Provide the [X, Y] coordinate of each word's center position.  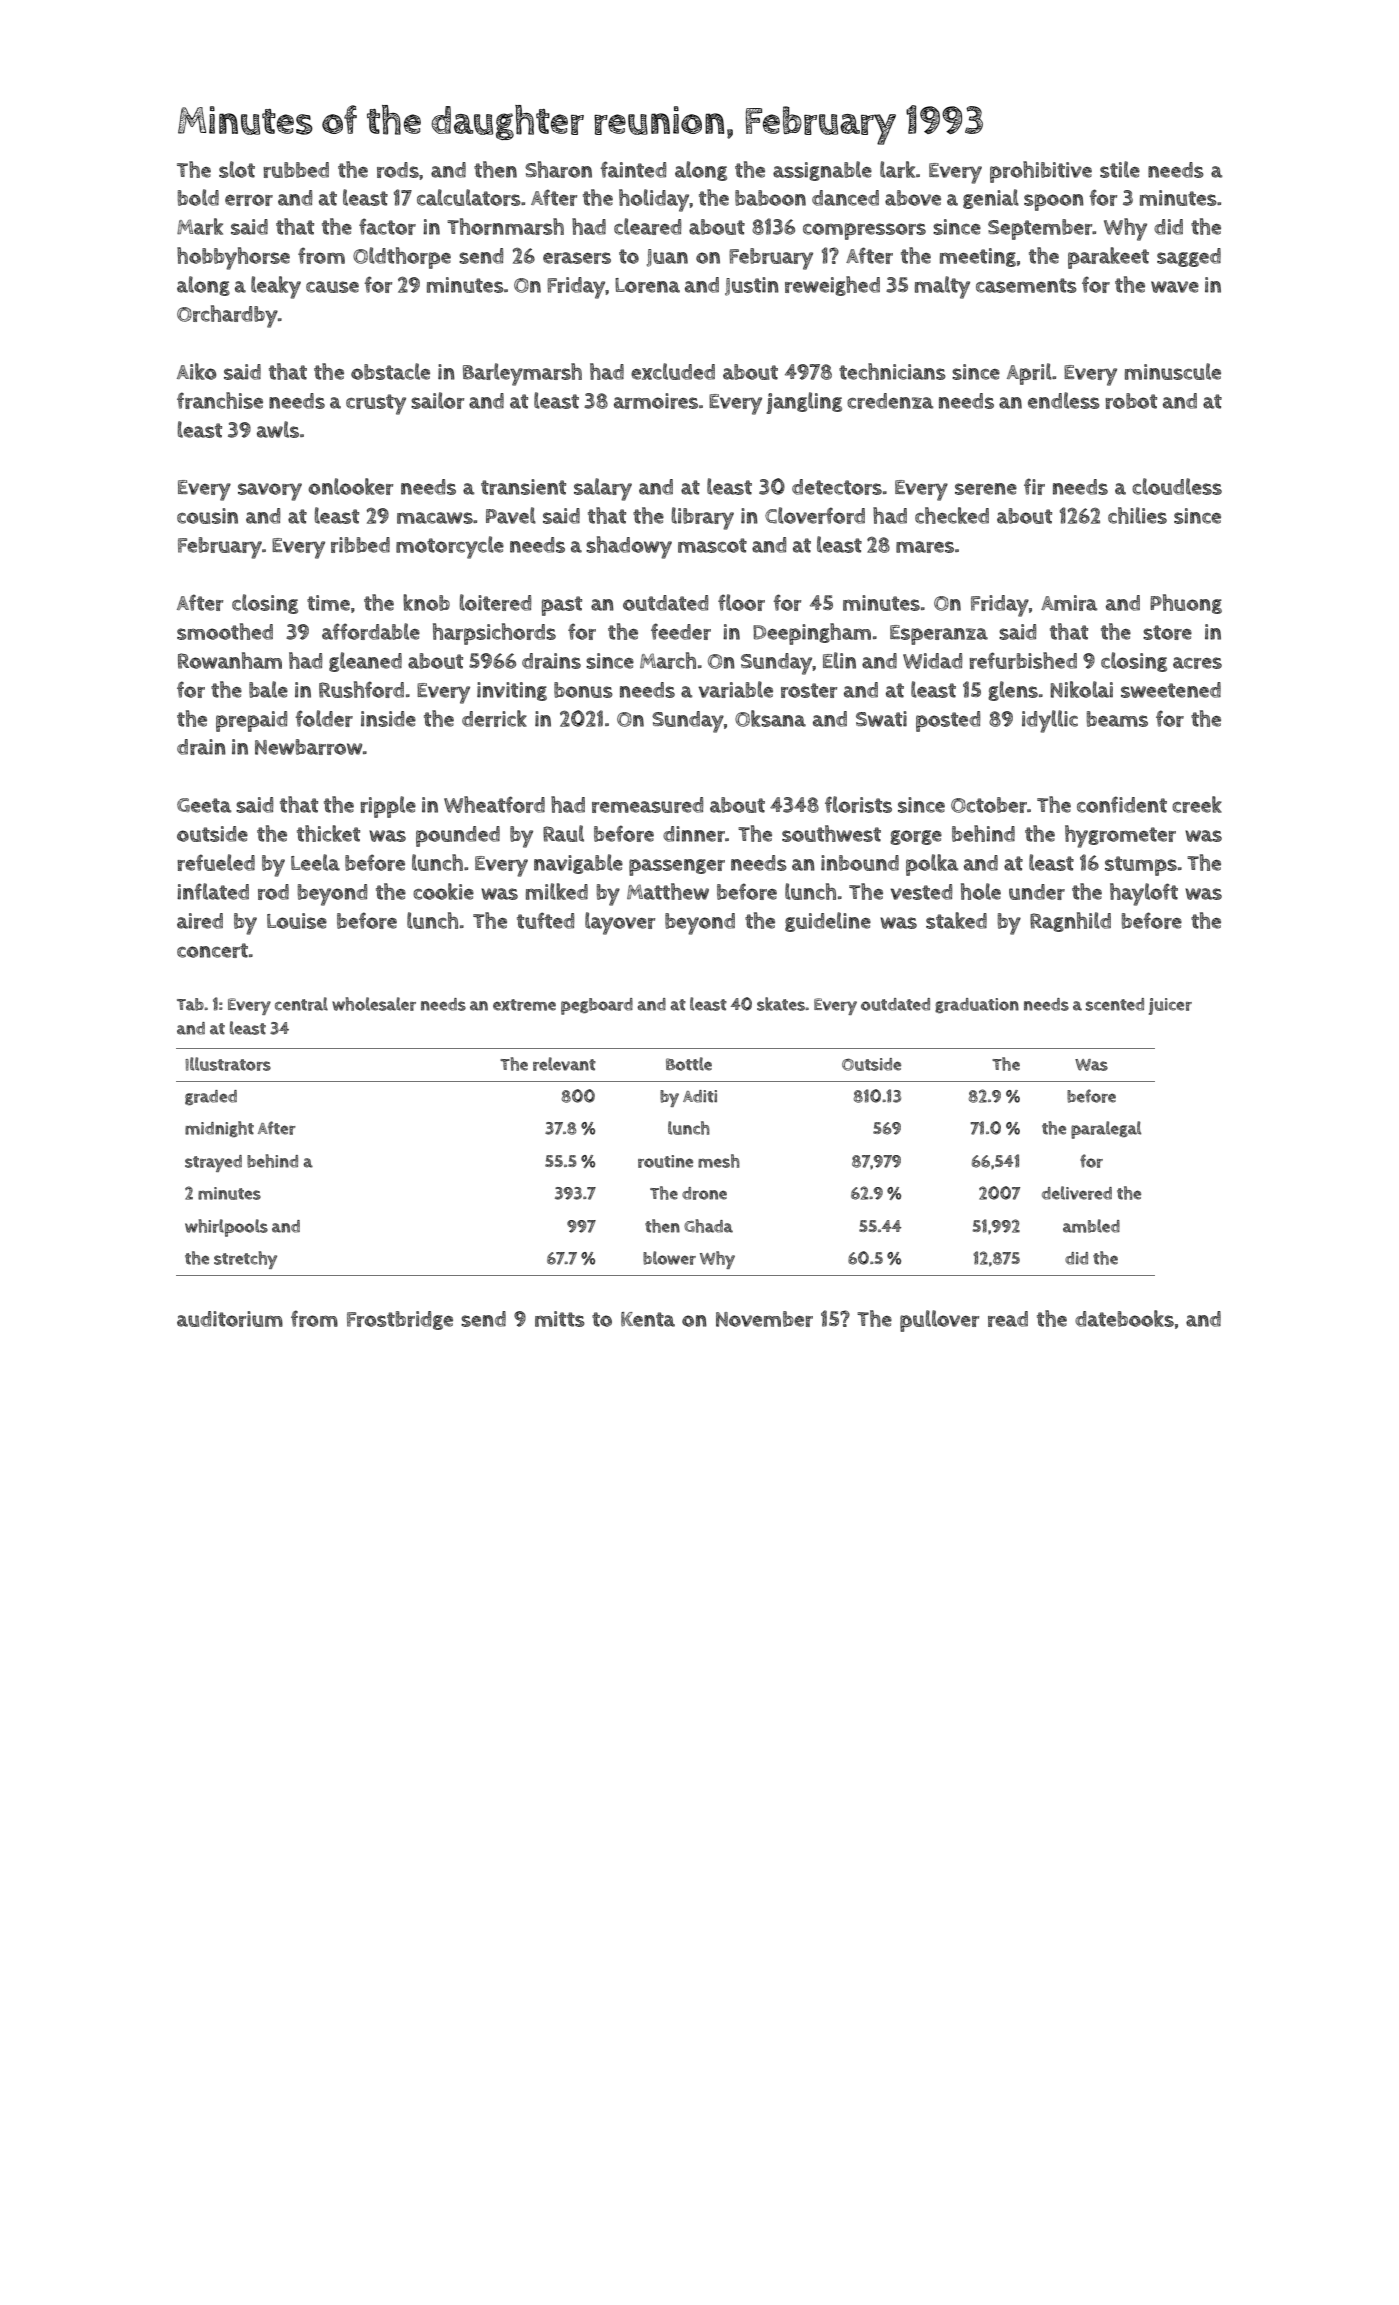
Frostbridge [400, 1320]
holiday [654, 200]
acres [1197, 663]
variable [735, 689]
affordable [371, 631]
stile [1120, 169]
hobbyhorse [233, 258]
